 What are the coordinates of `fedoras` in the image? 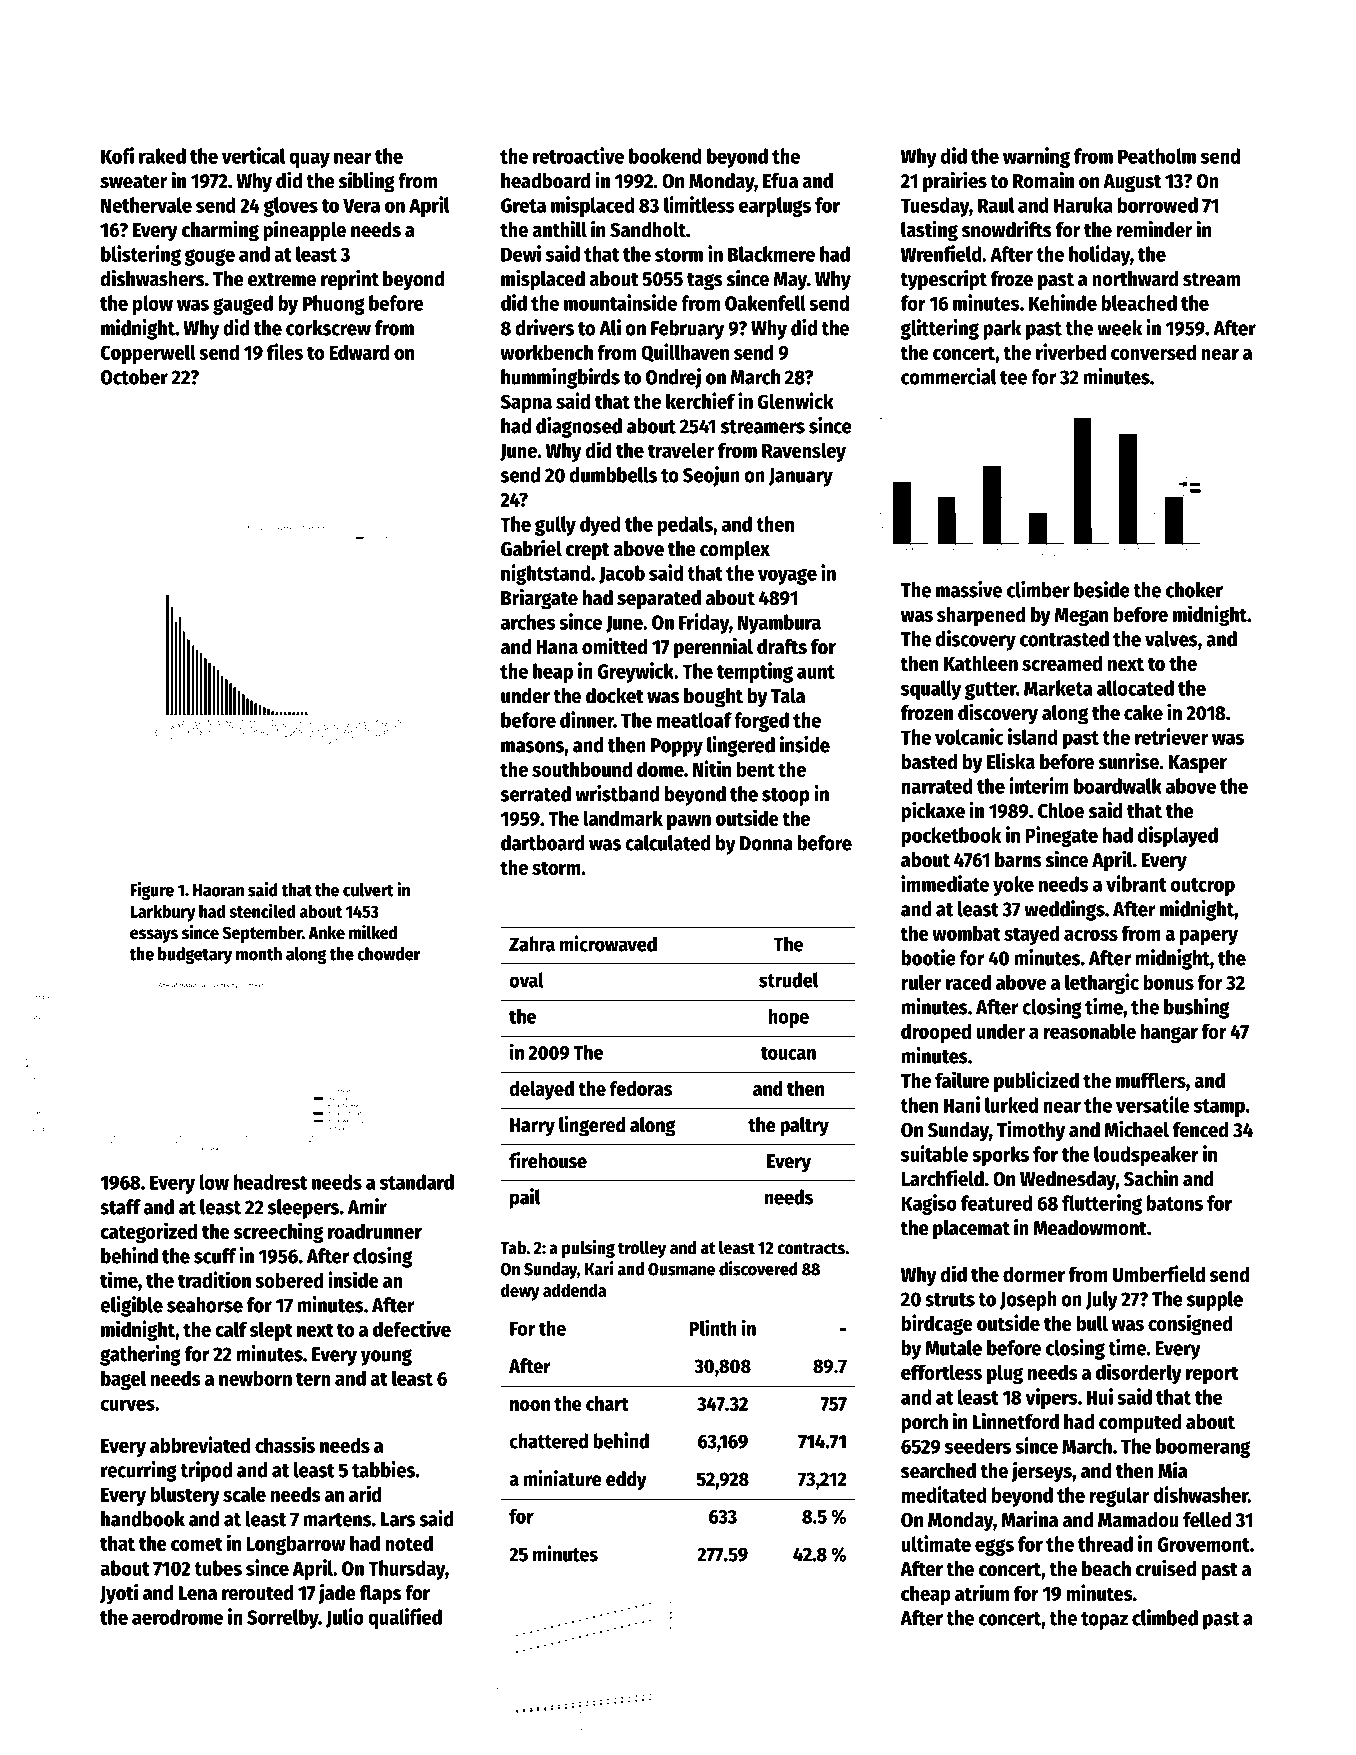 It's located at (641, 1088).
